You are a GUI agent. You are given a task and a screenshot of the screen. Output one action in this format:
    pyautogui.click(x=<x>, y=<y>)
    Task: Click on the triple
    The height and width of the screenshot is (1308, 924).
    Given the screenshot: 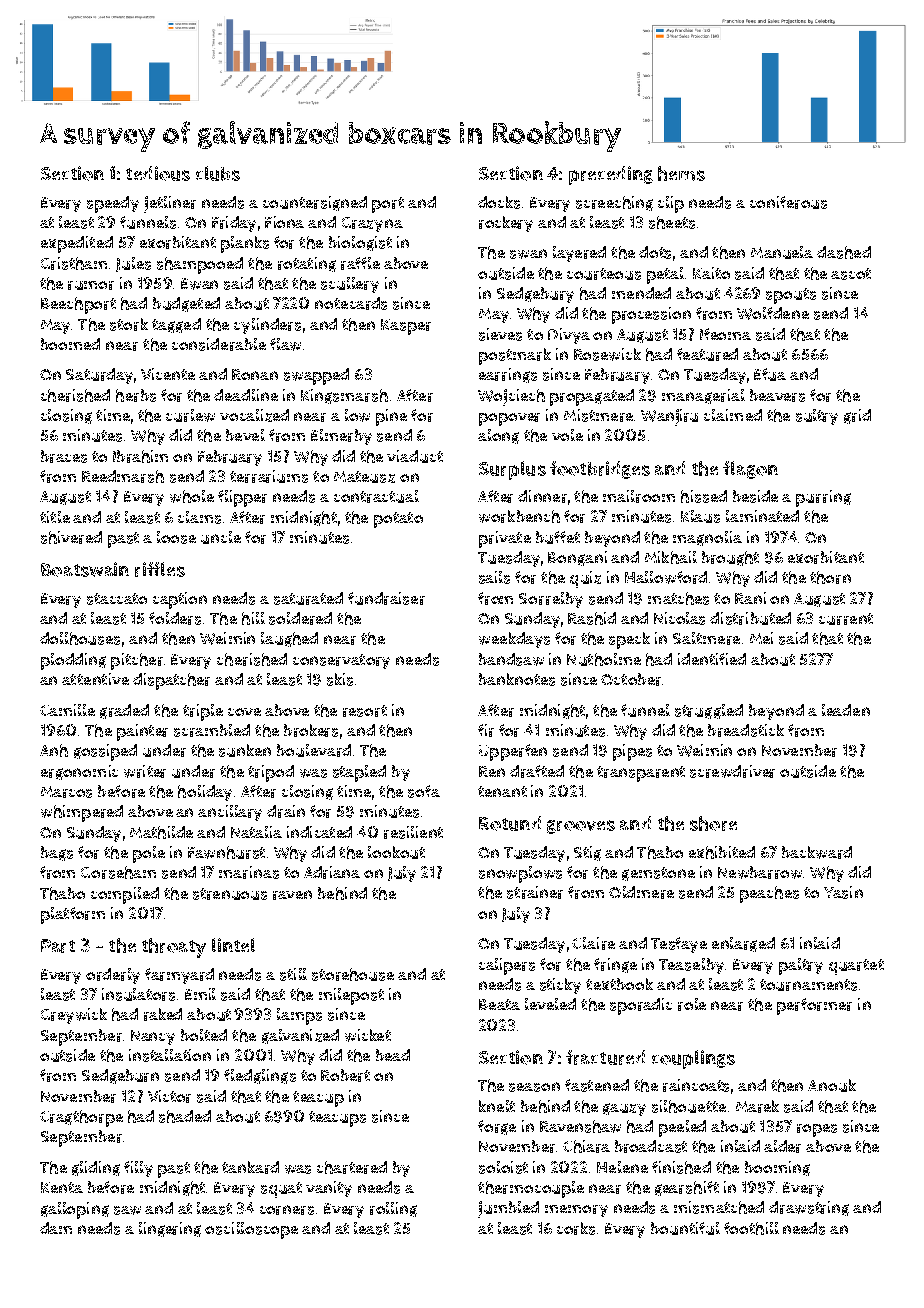 What is the action you would take?
    pyautogui.click(x=203, y=712)
